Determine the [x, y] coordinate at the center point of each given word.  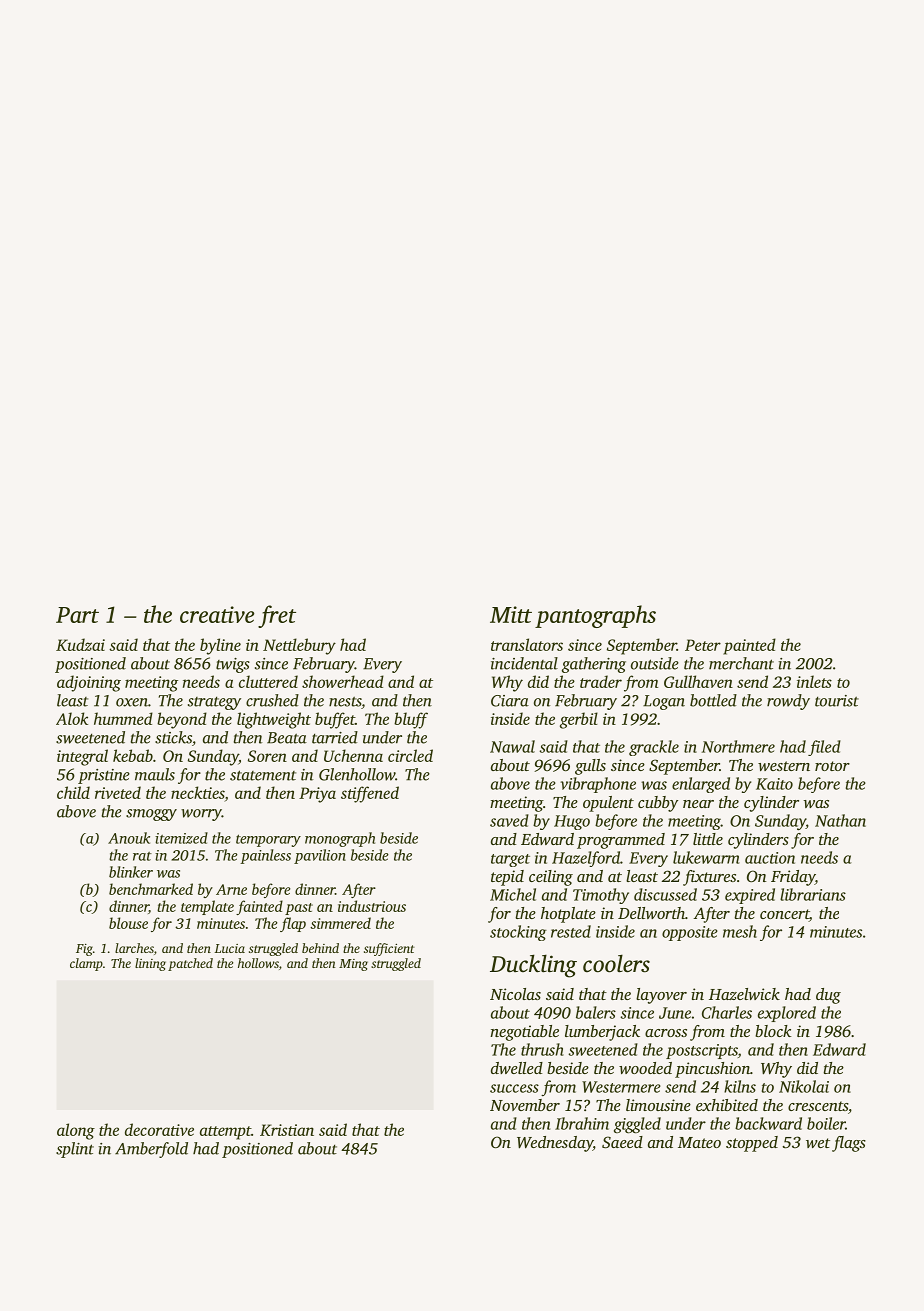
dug [828, 996]
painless [265, 856]
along [76, 1131]
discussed [665, 894]
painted [749, 646]
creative [217, 614]
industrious [372, 906]
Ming [353, 965]
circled [410, 755]
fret [277, 616]
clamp [86, 964]
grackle [654, 748]
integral [82, 757]
